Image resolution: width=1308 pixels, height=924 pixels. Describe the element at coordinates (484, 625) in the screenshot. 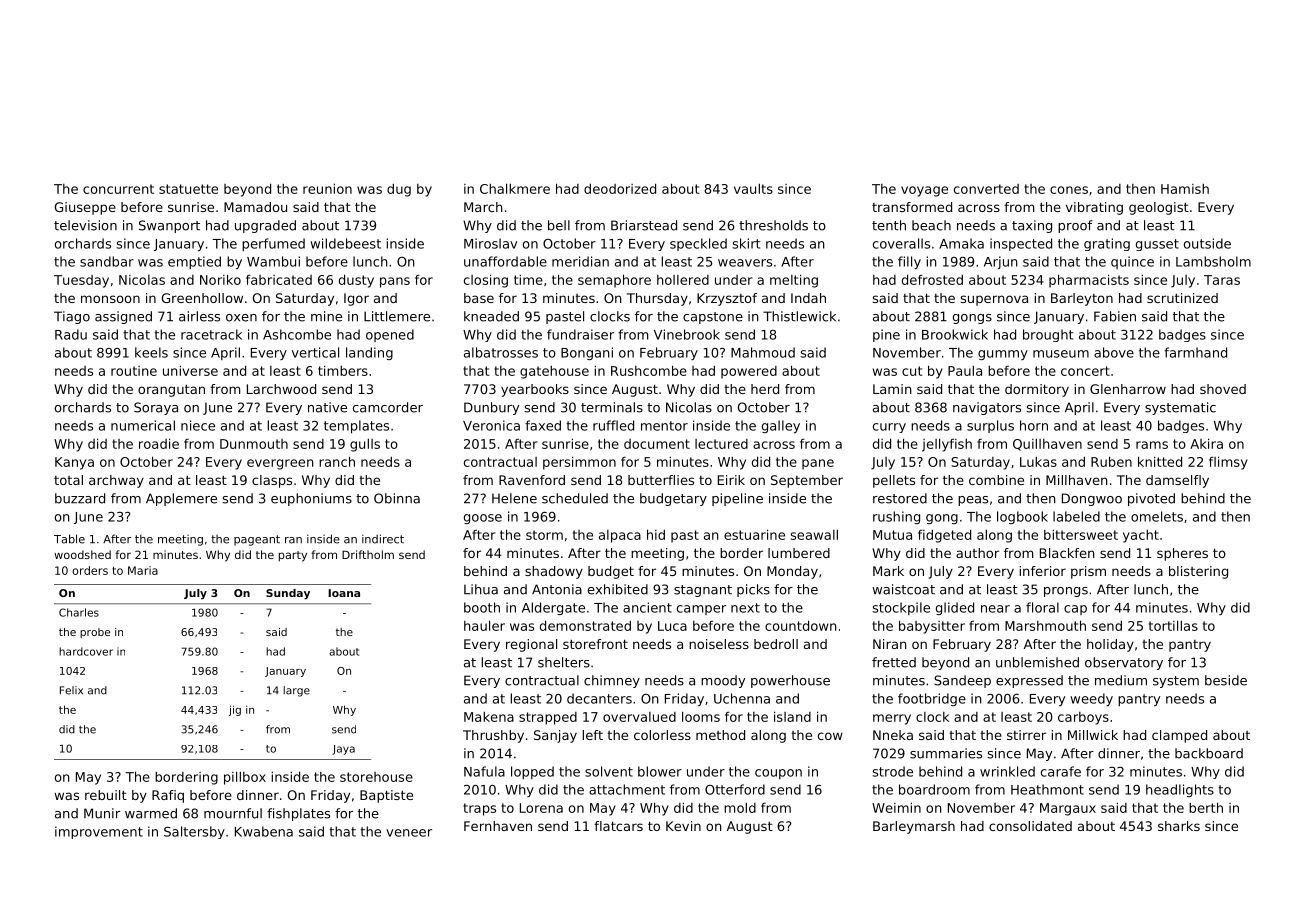

I see `hauler` at that location.
